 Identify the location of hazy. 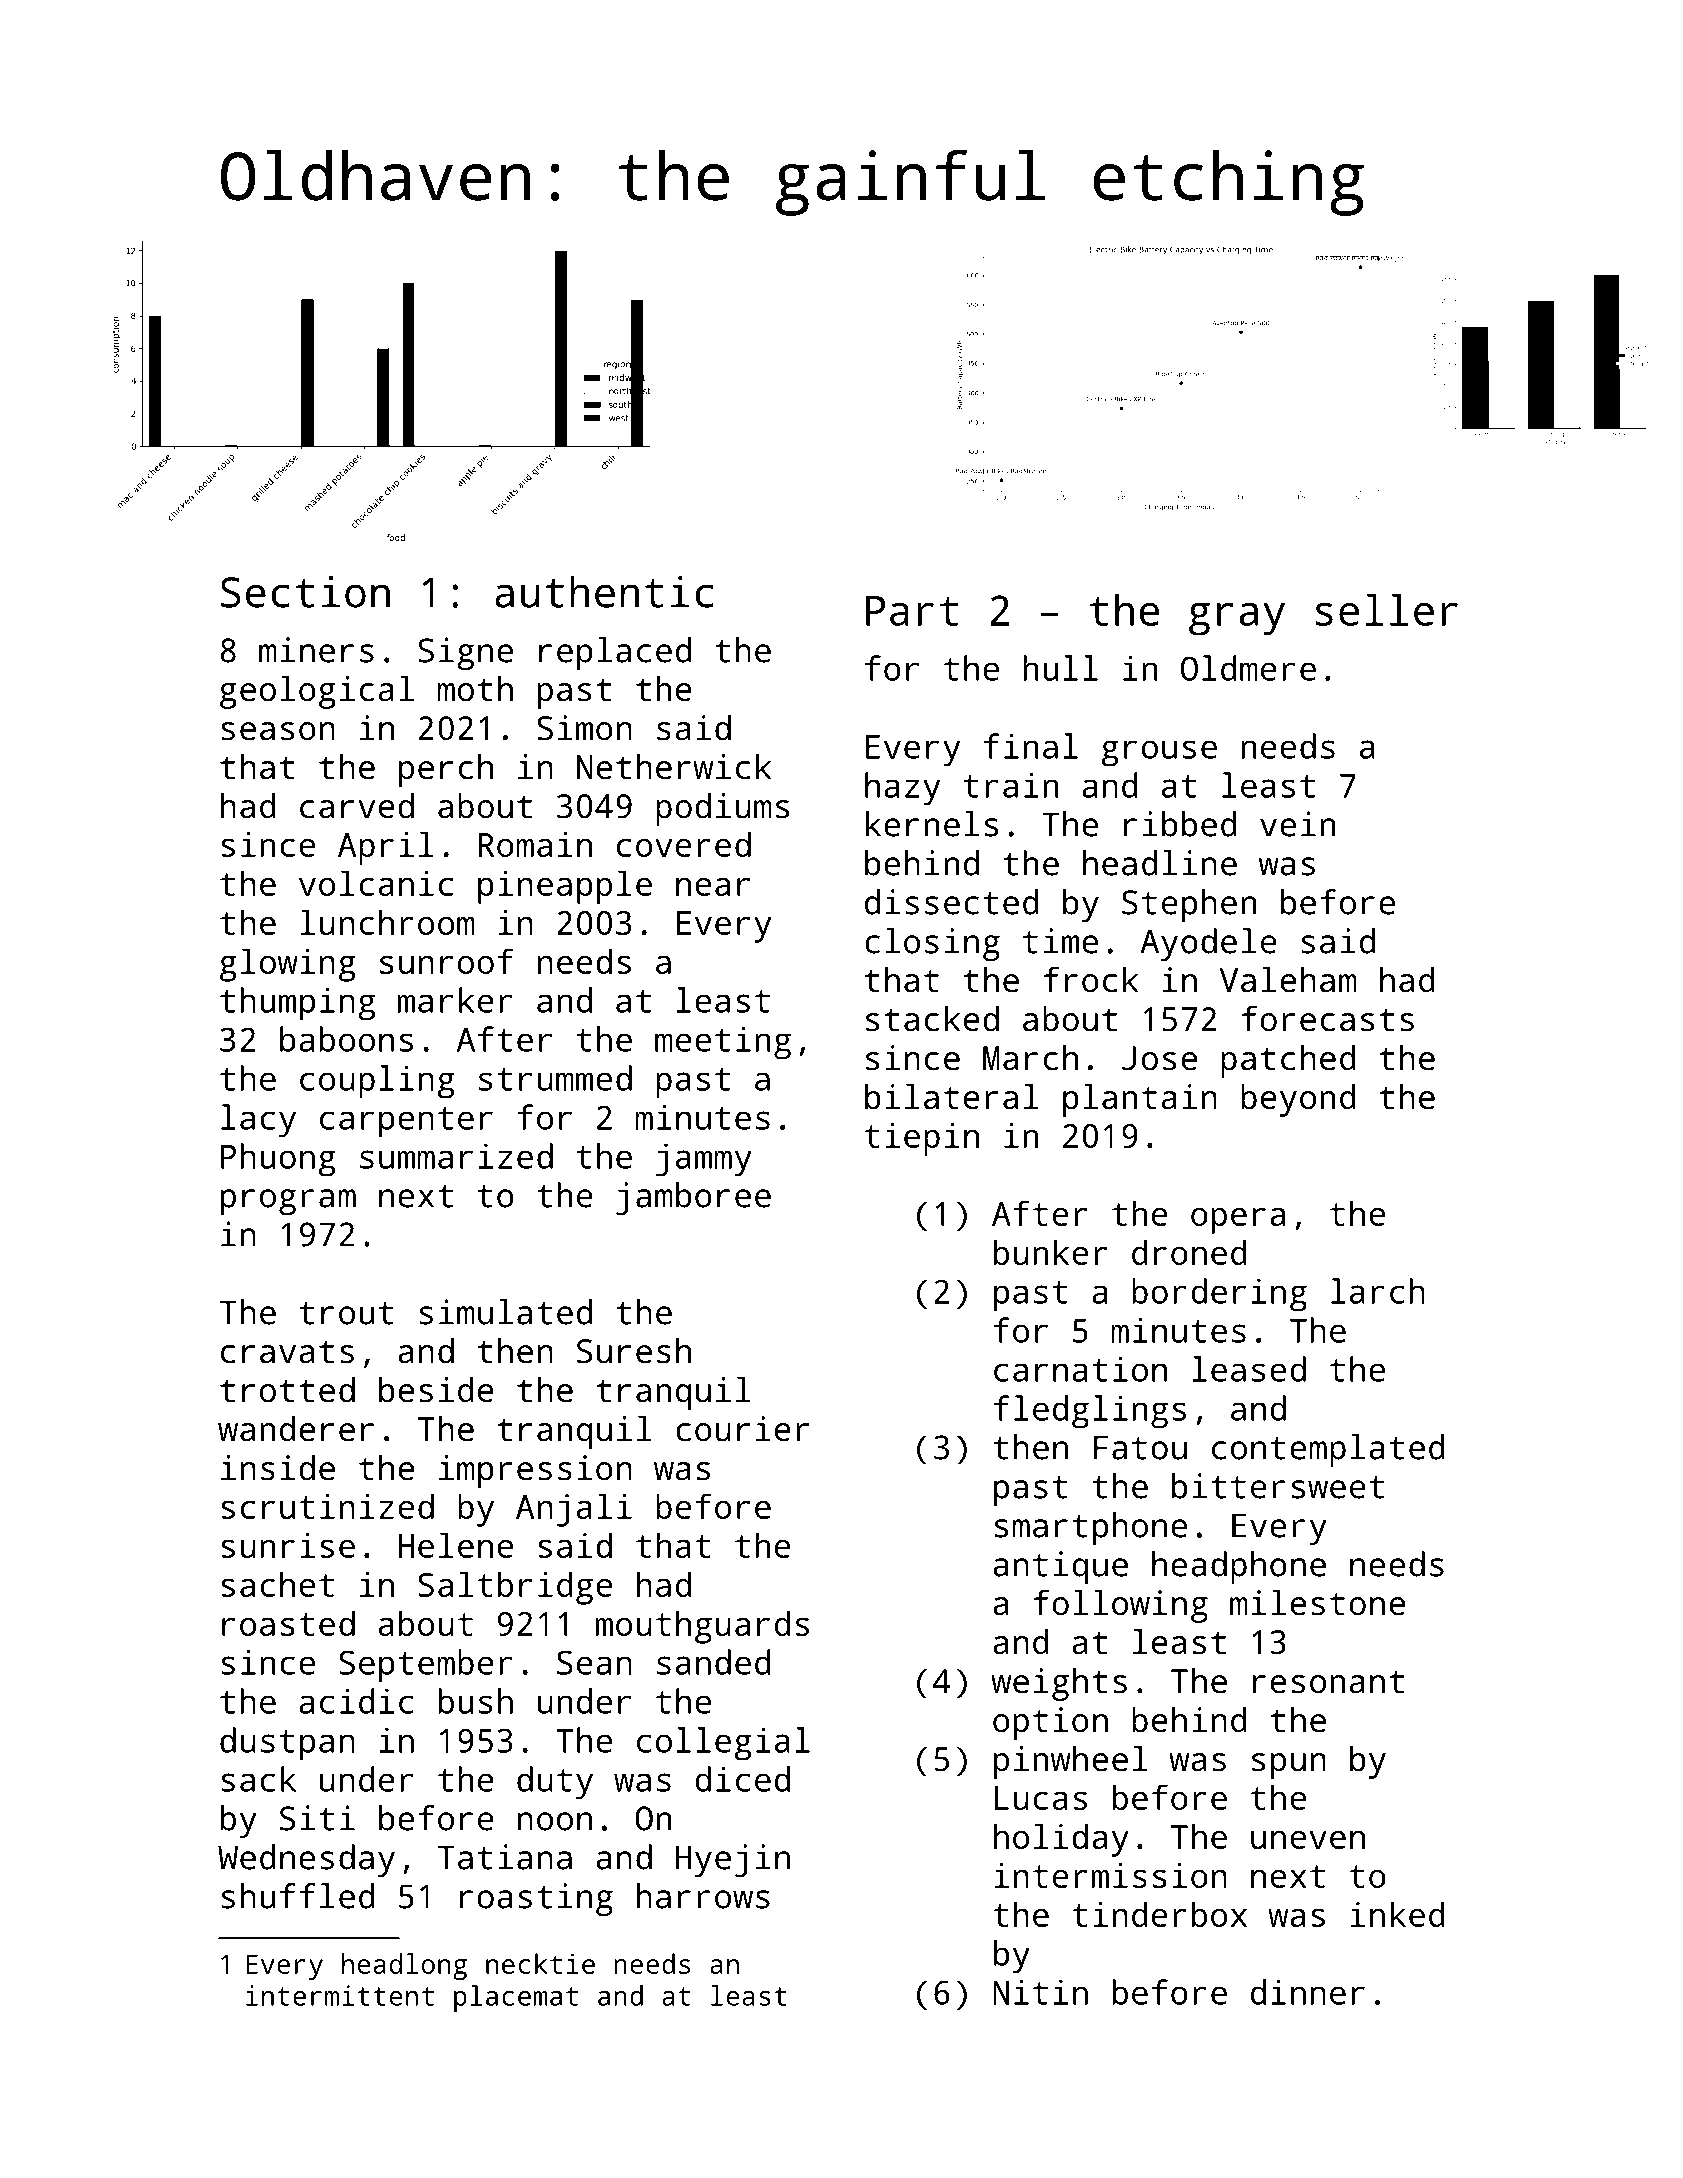
(902, 789).
